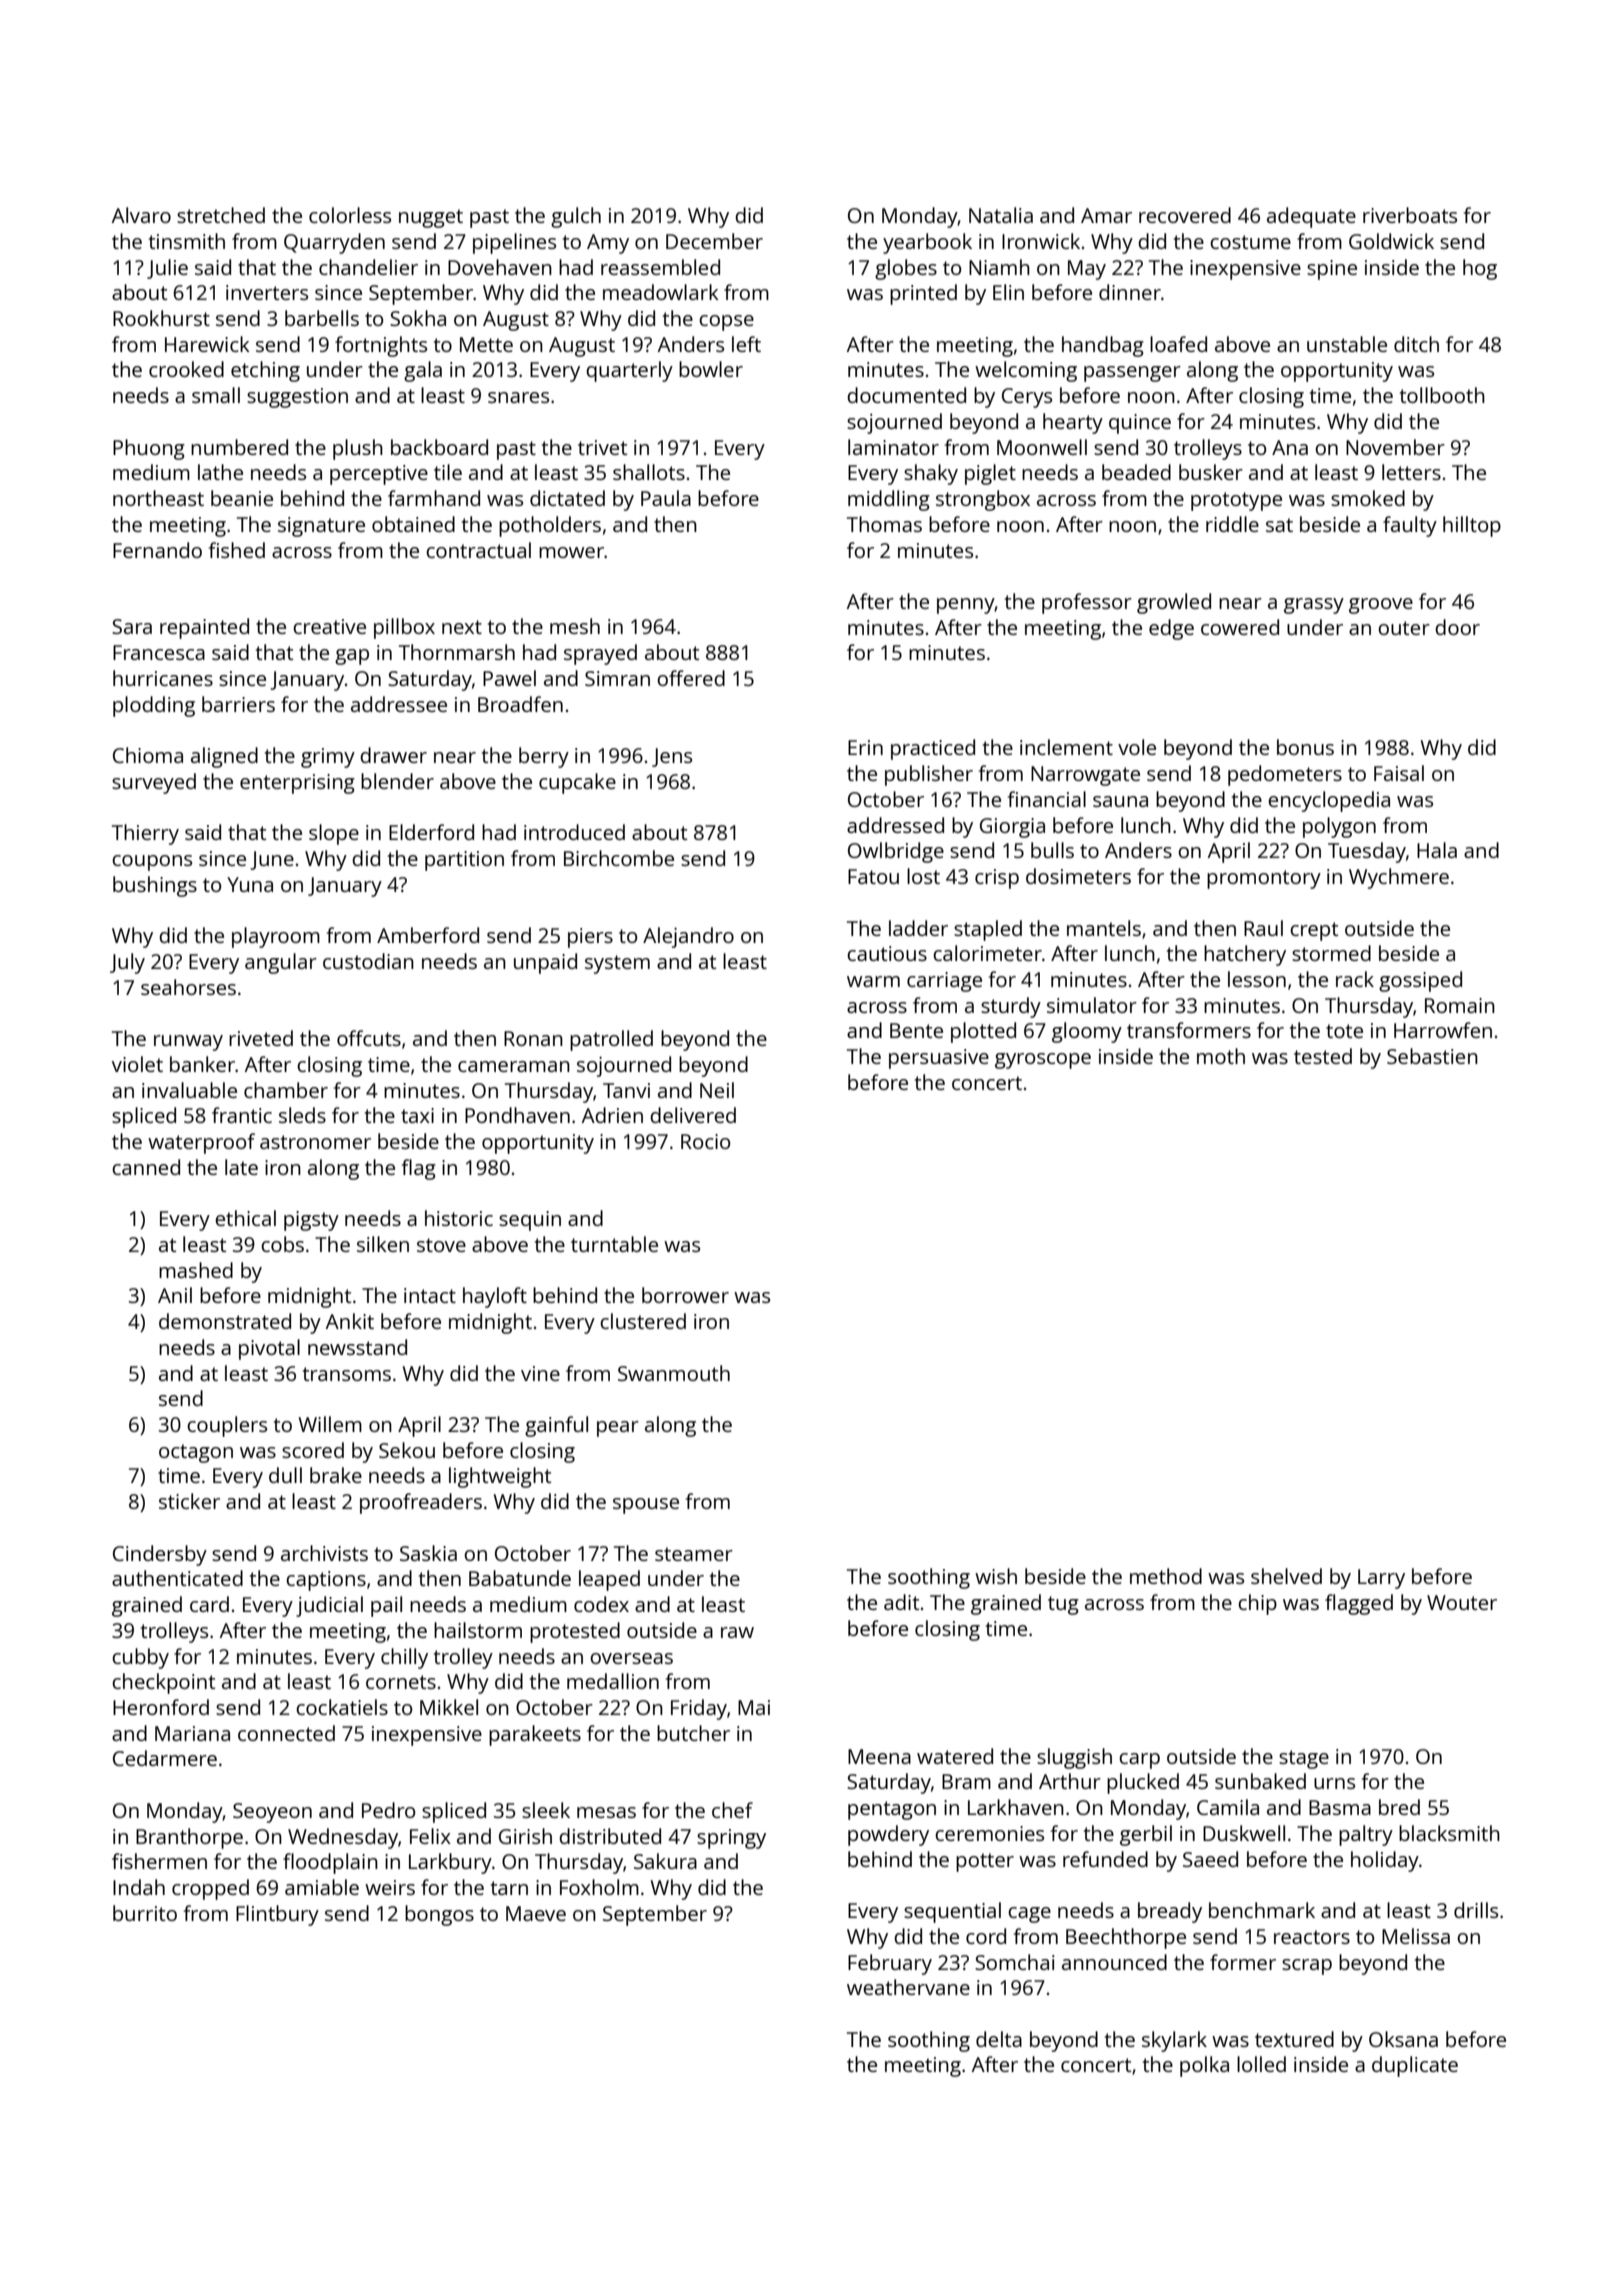  Describe the element at coordinates (276, 937) in the screenshot. I see `playroom` at that location.
